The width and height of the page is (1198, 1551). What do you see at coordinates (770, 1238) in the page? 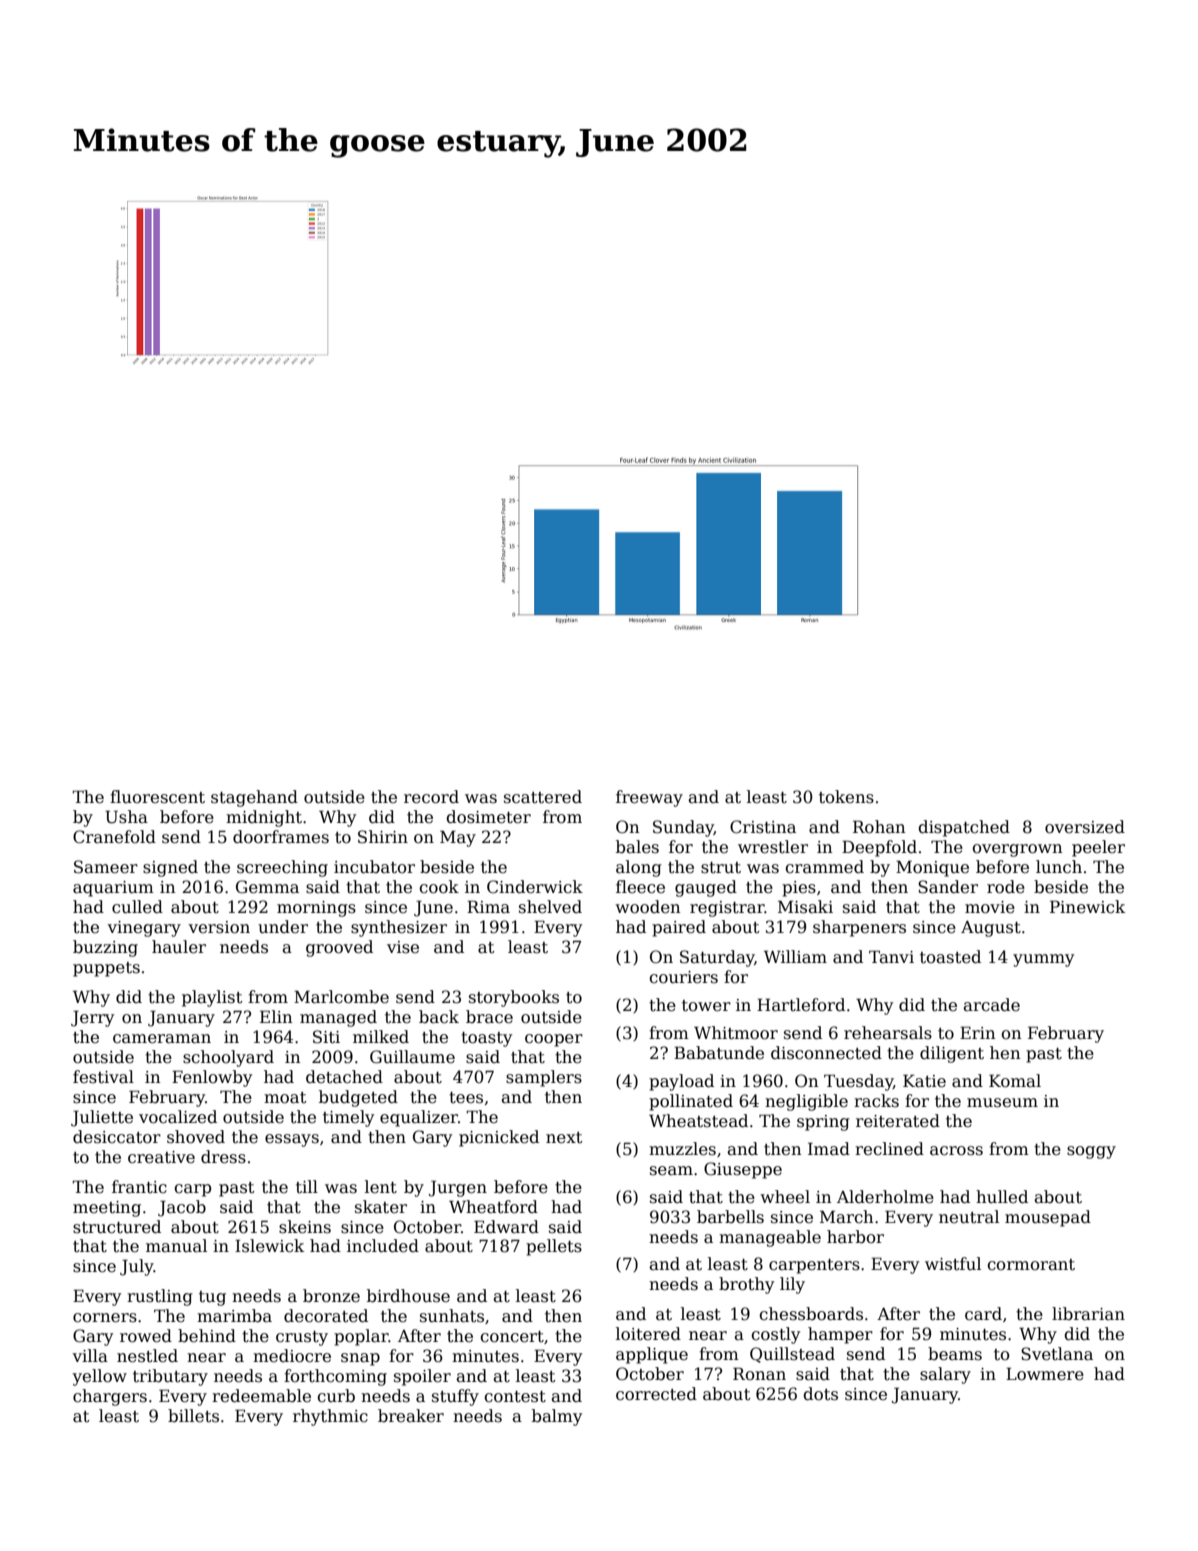
I see `manageable` at bounding box center [770, 1238].
